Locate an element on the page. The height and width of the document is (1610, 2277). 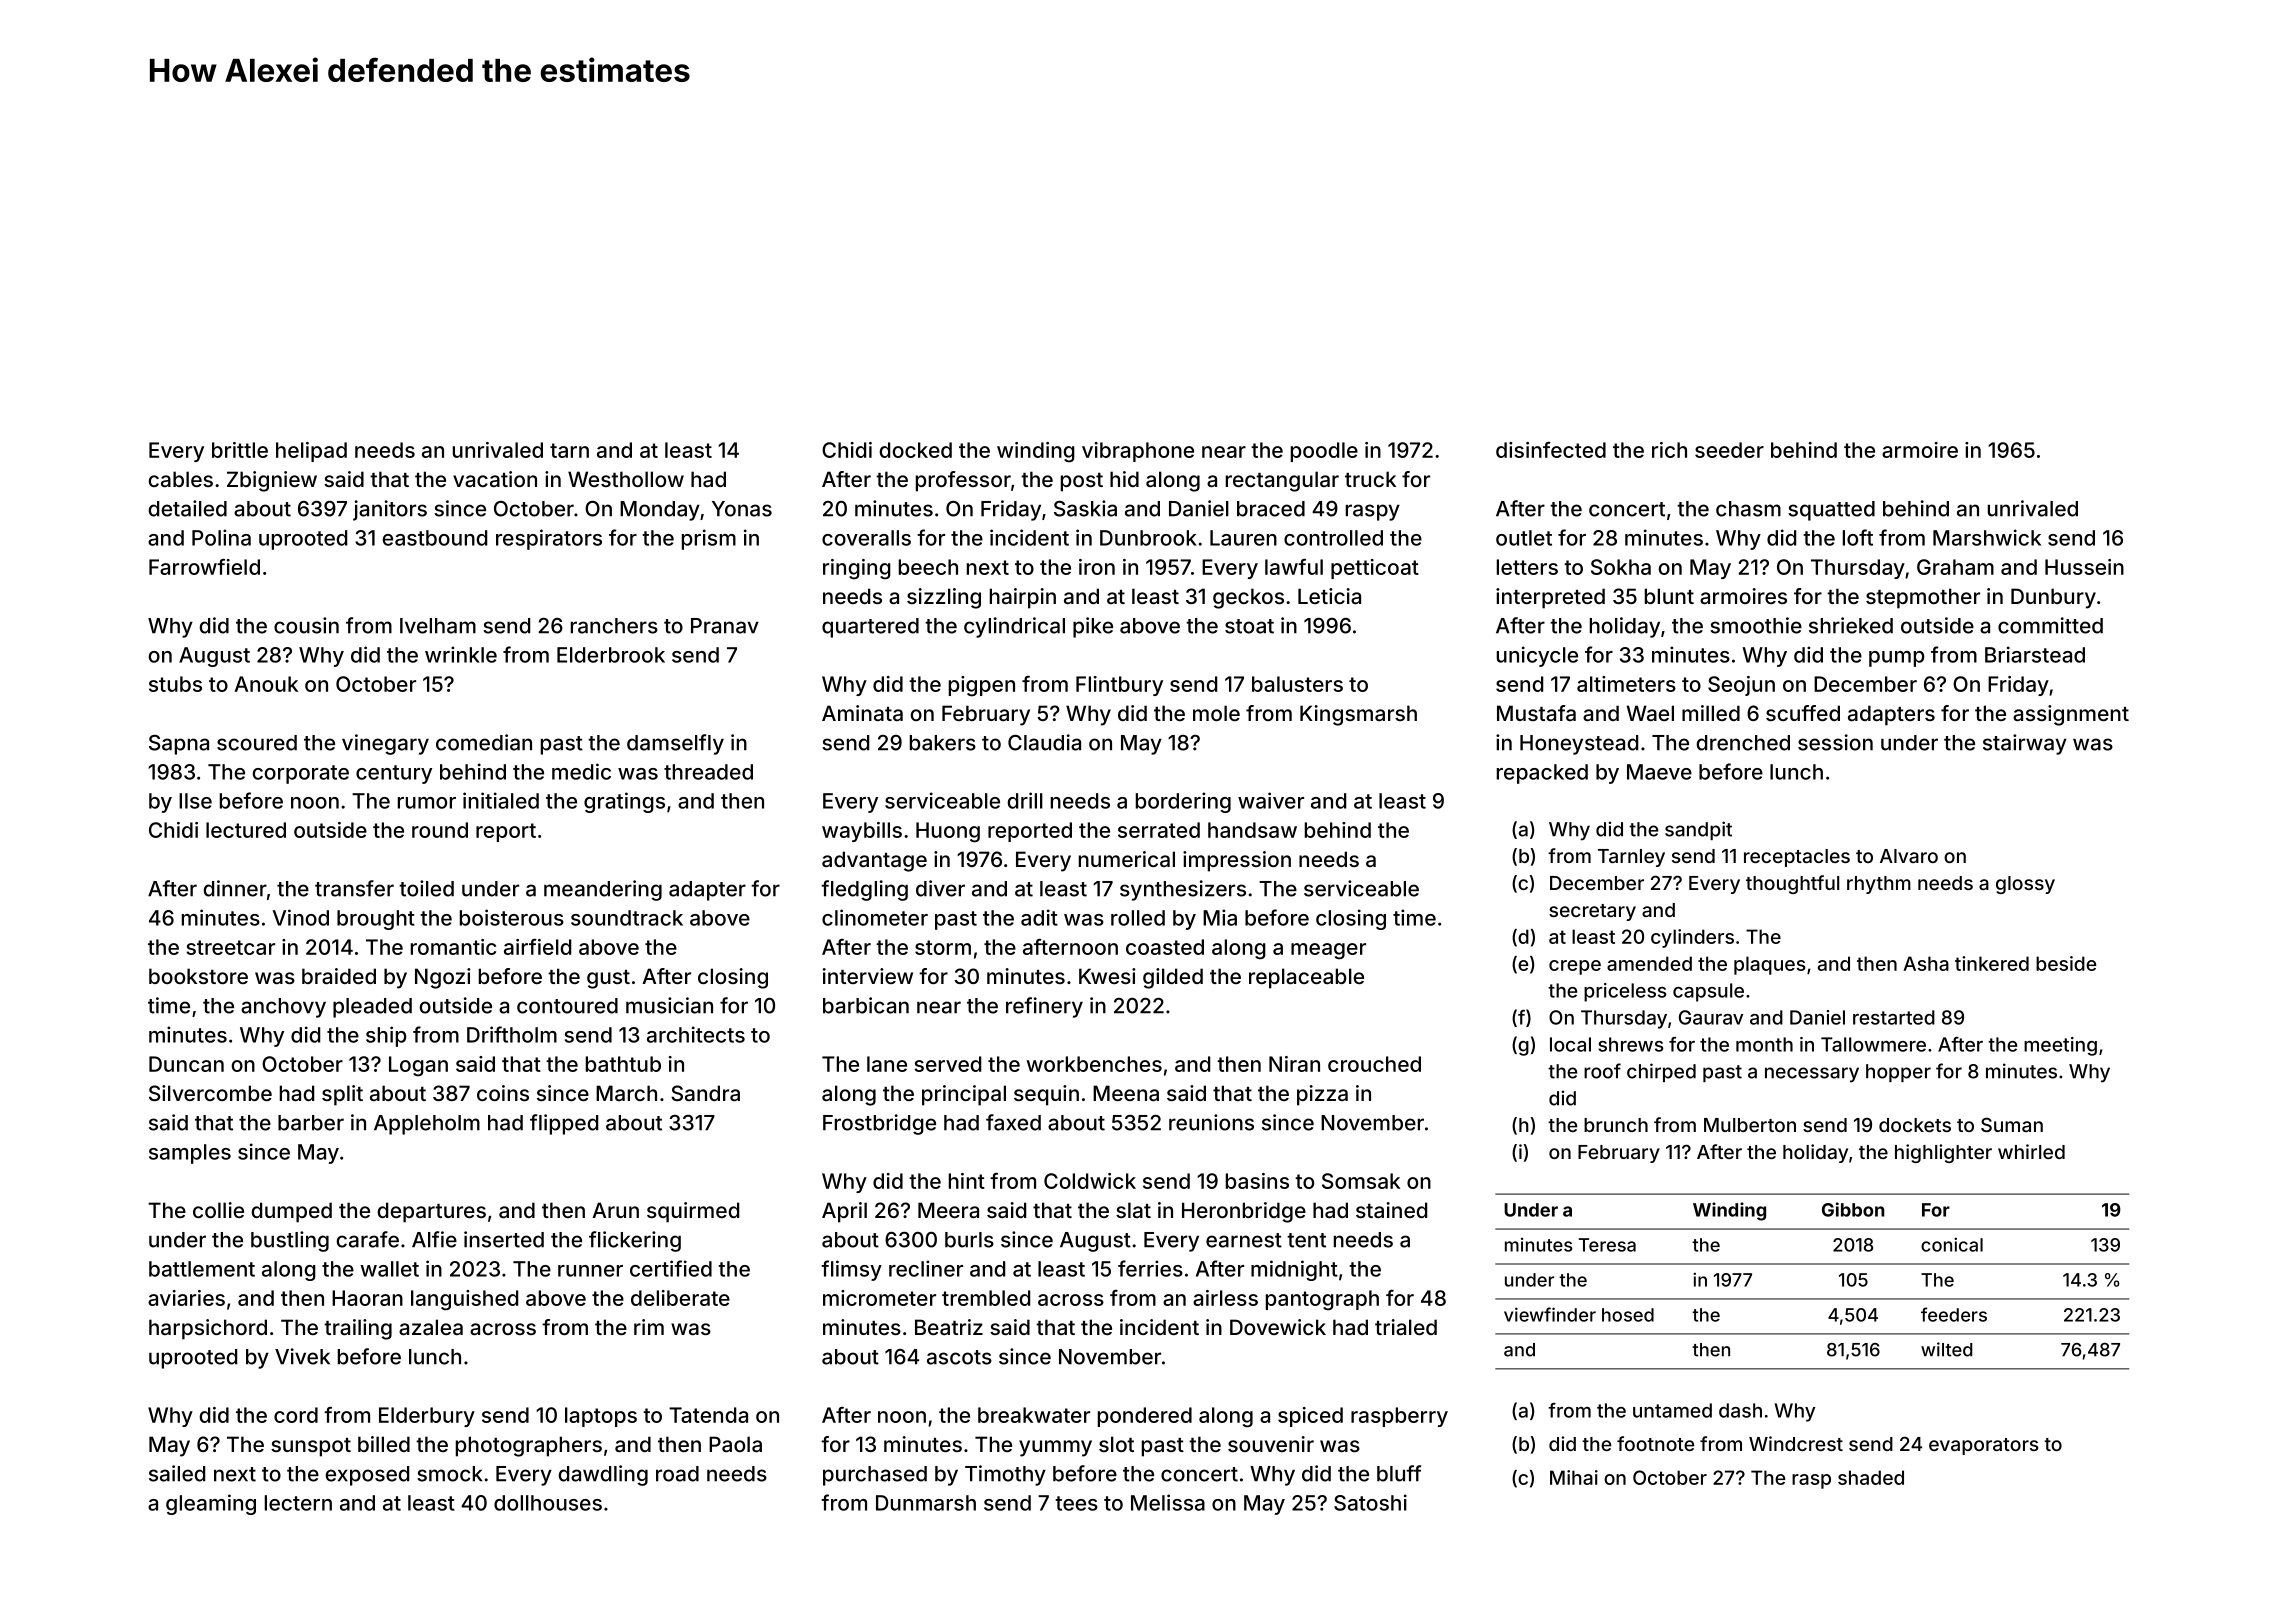
dollhouses is located at coordinates (548, 1503).
